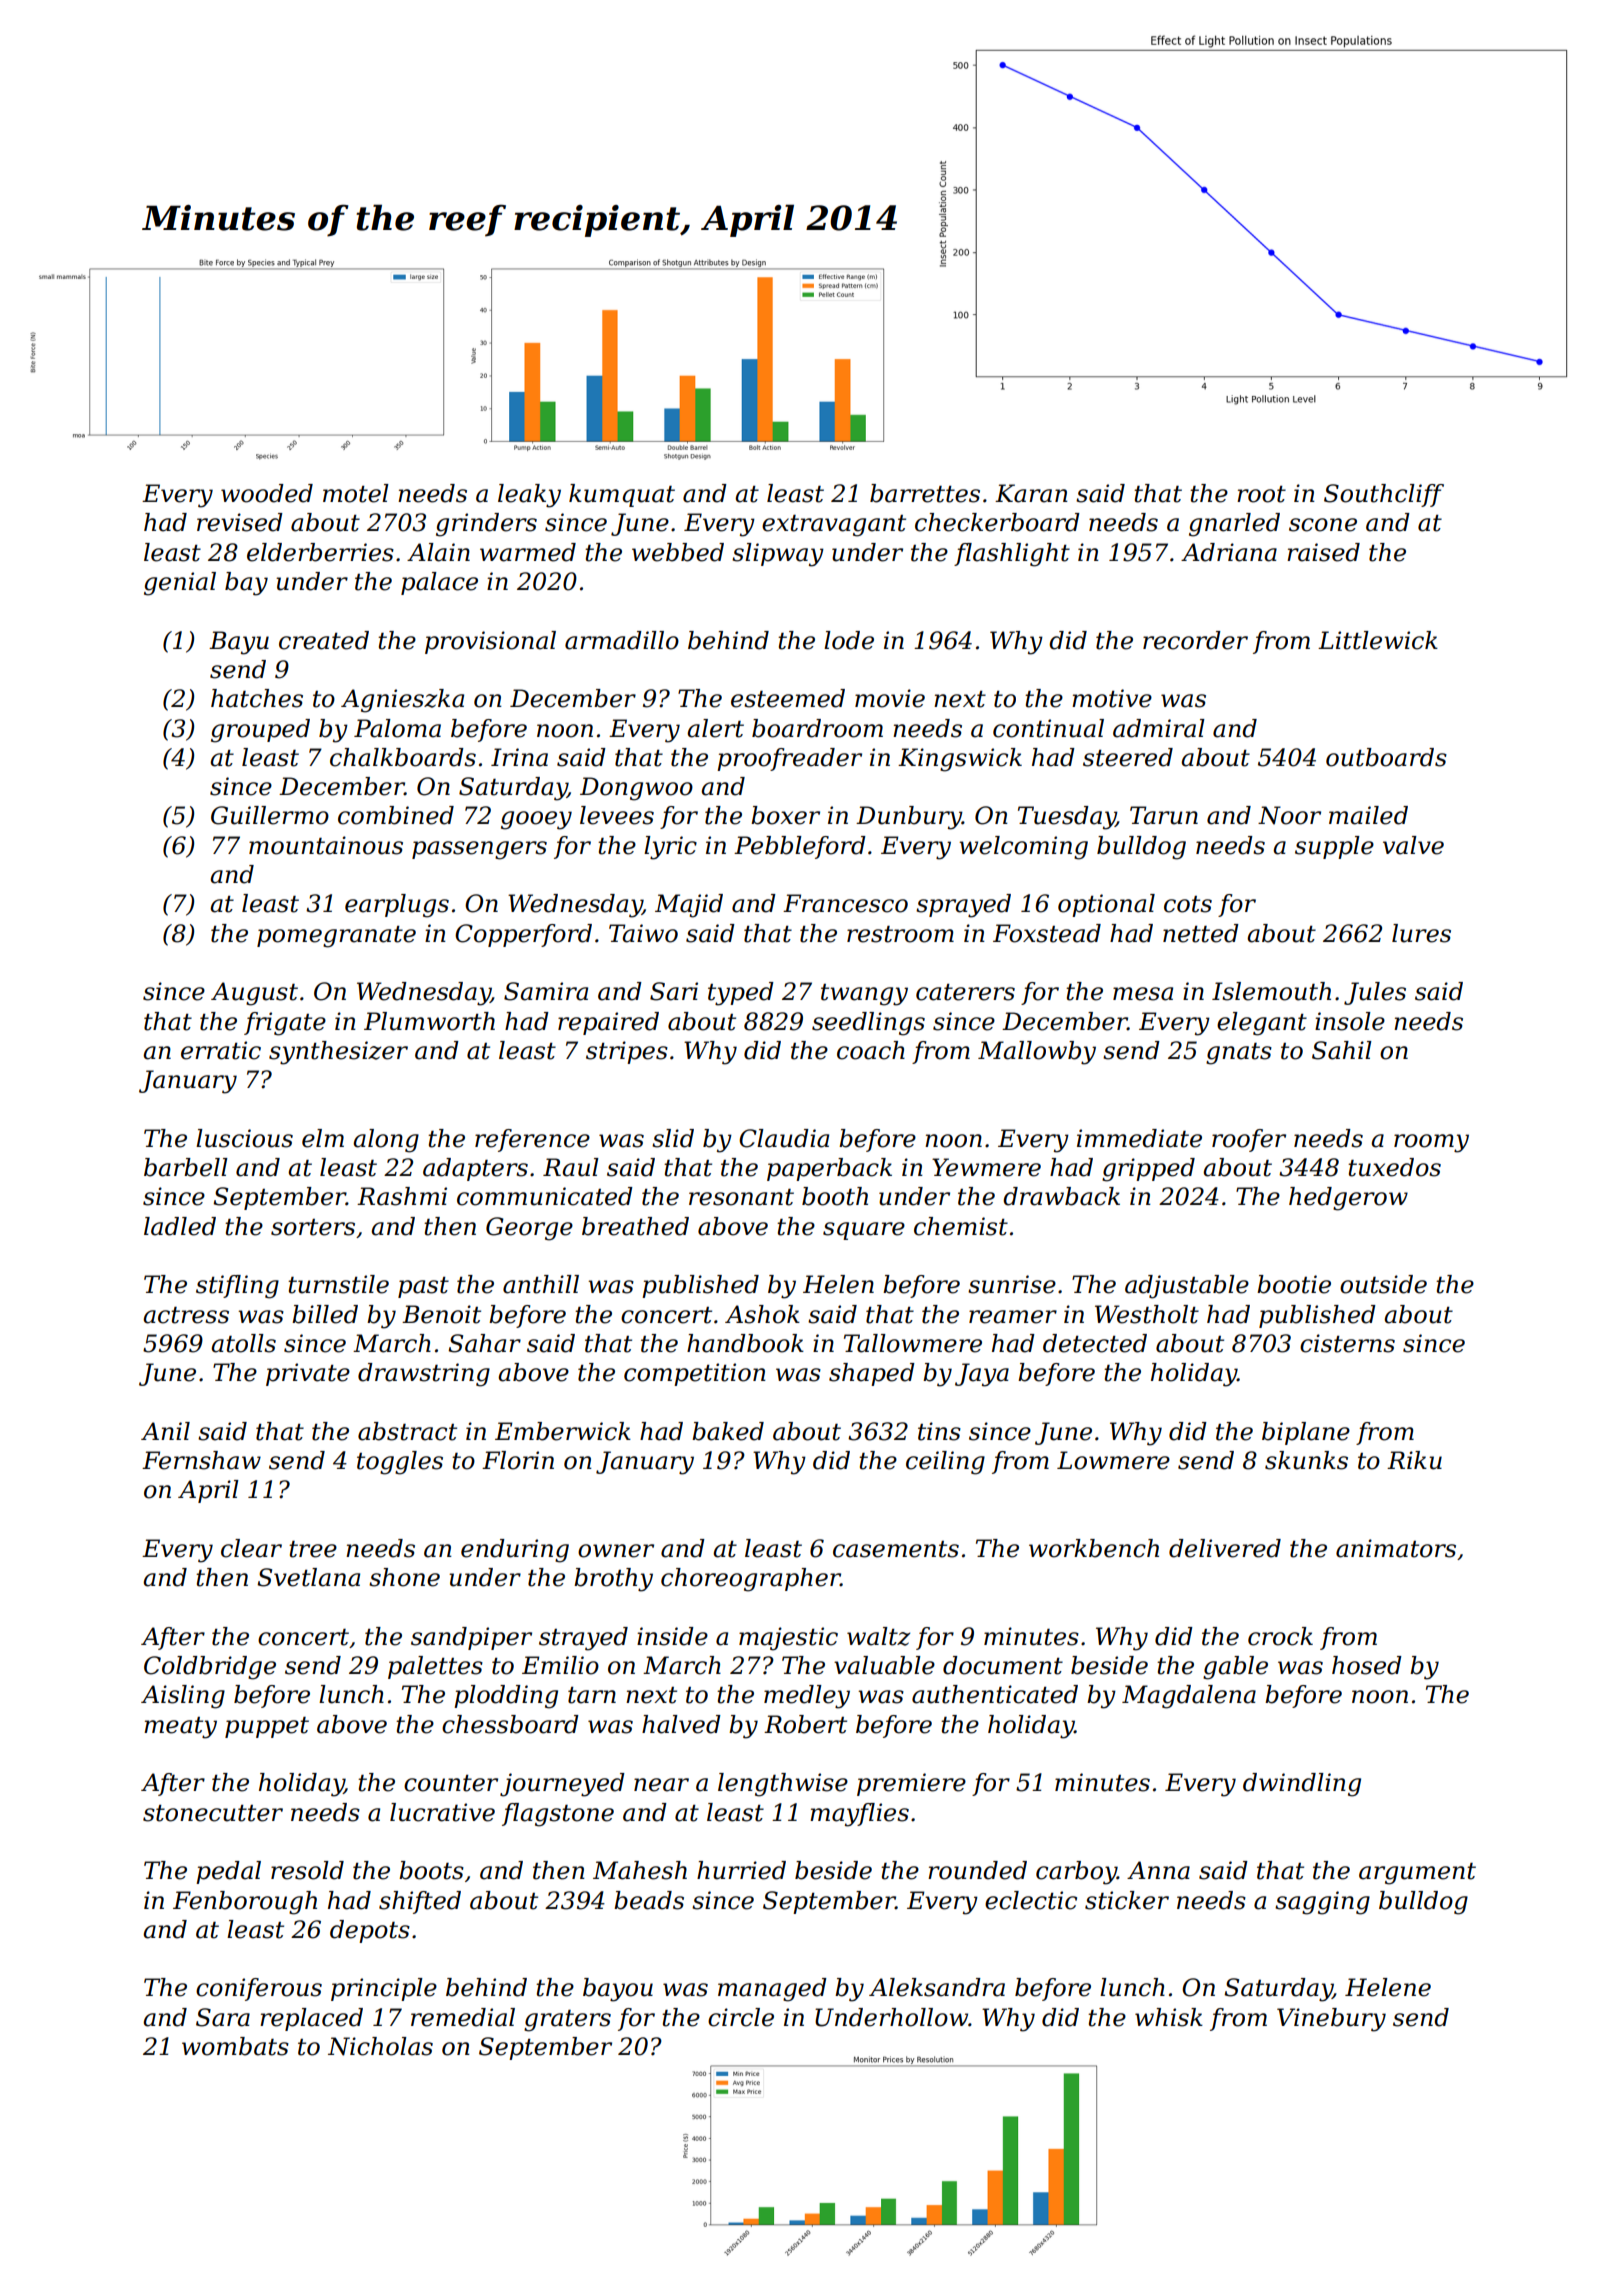 The height and width of the page is (2292, 1620). I want to click on Karan, so click(1031, 493).
